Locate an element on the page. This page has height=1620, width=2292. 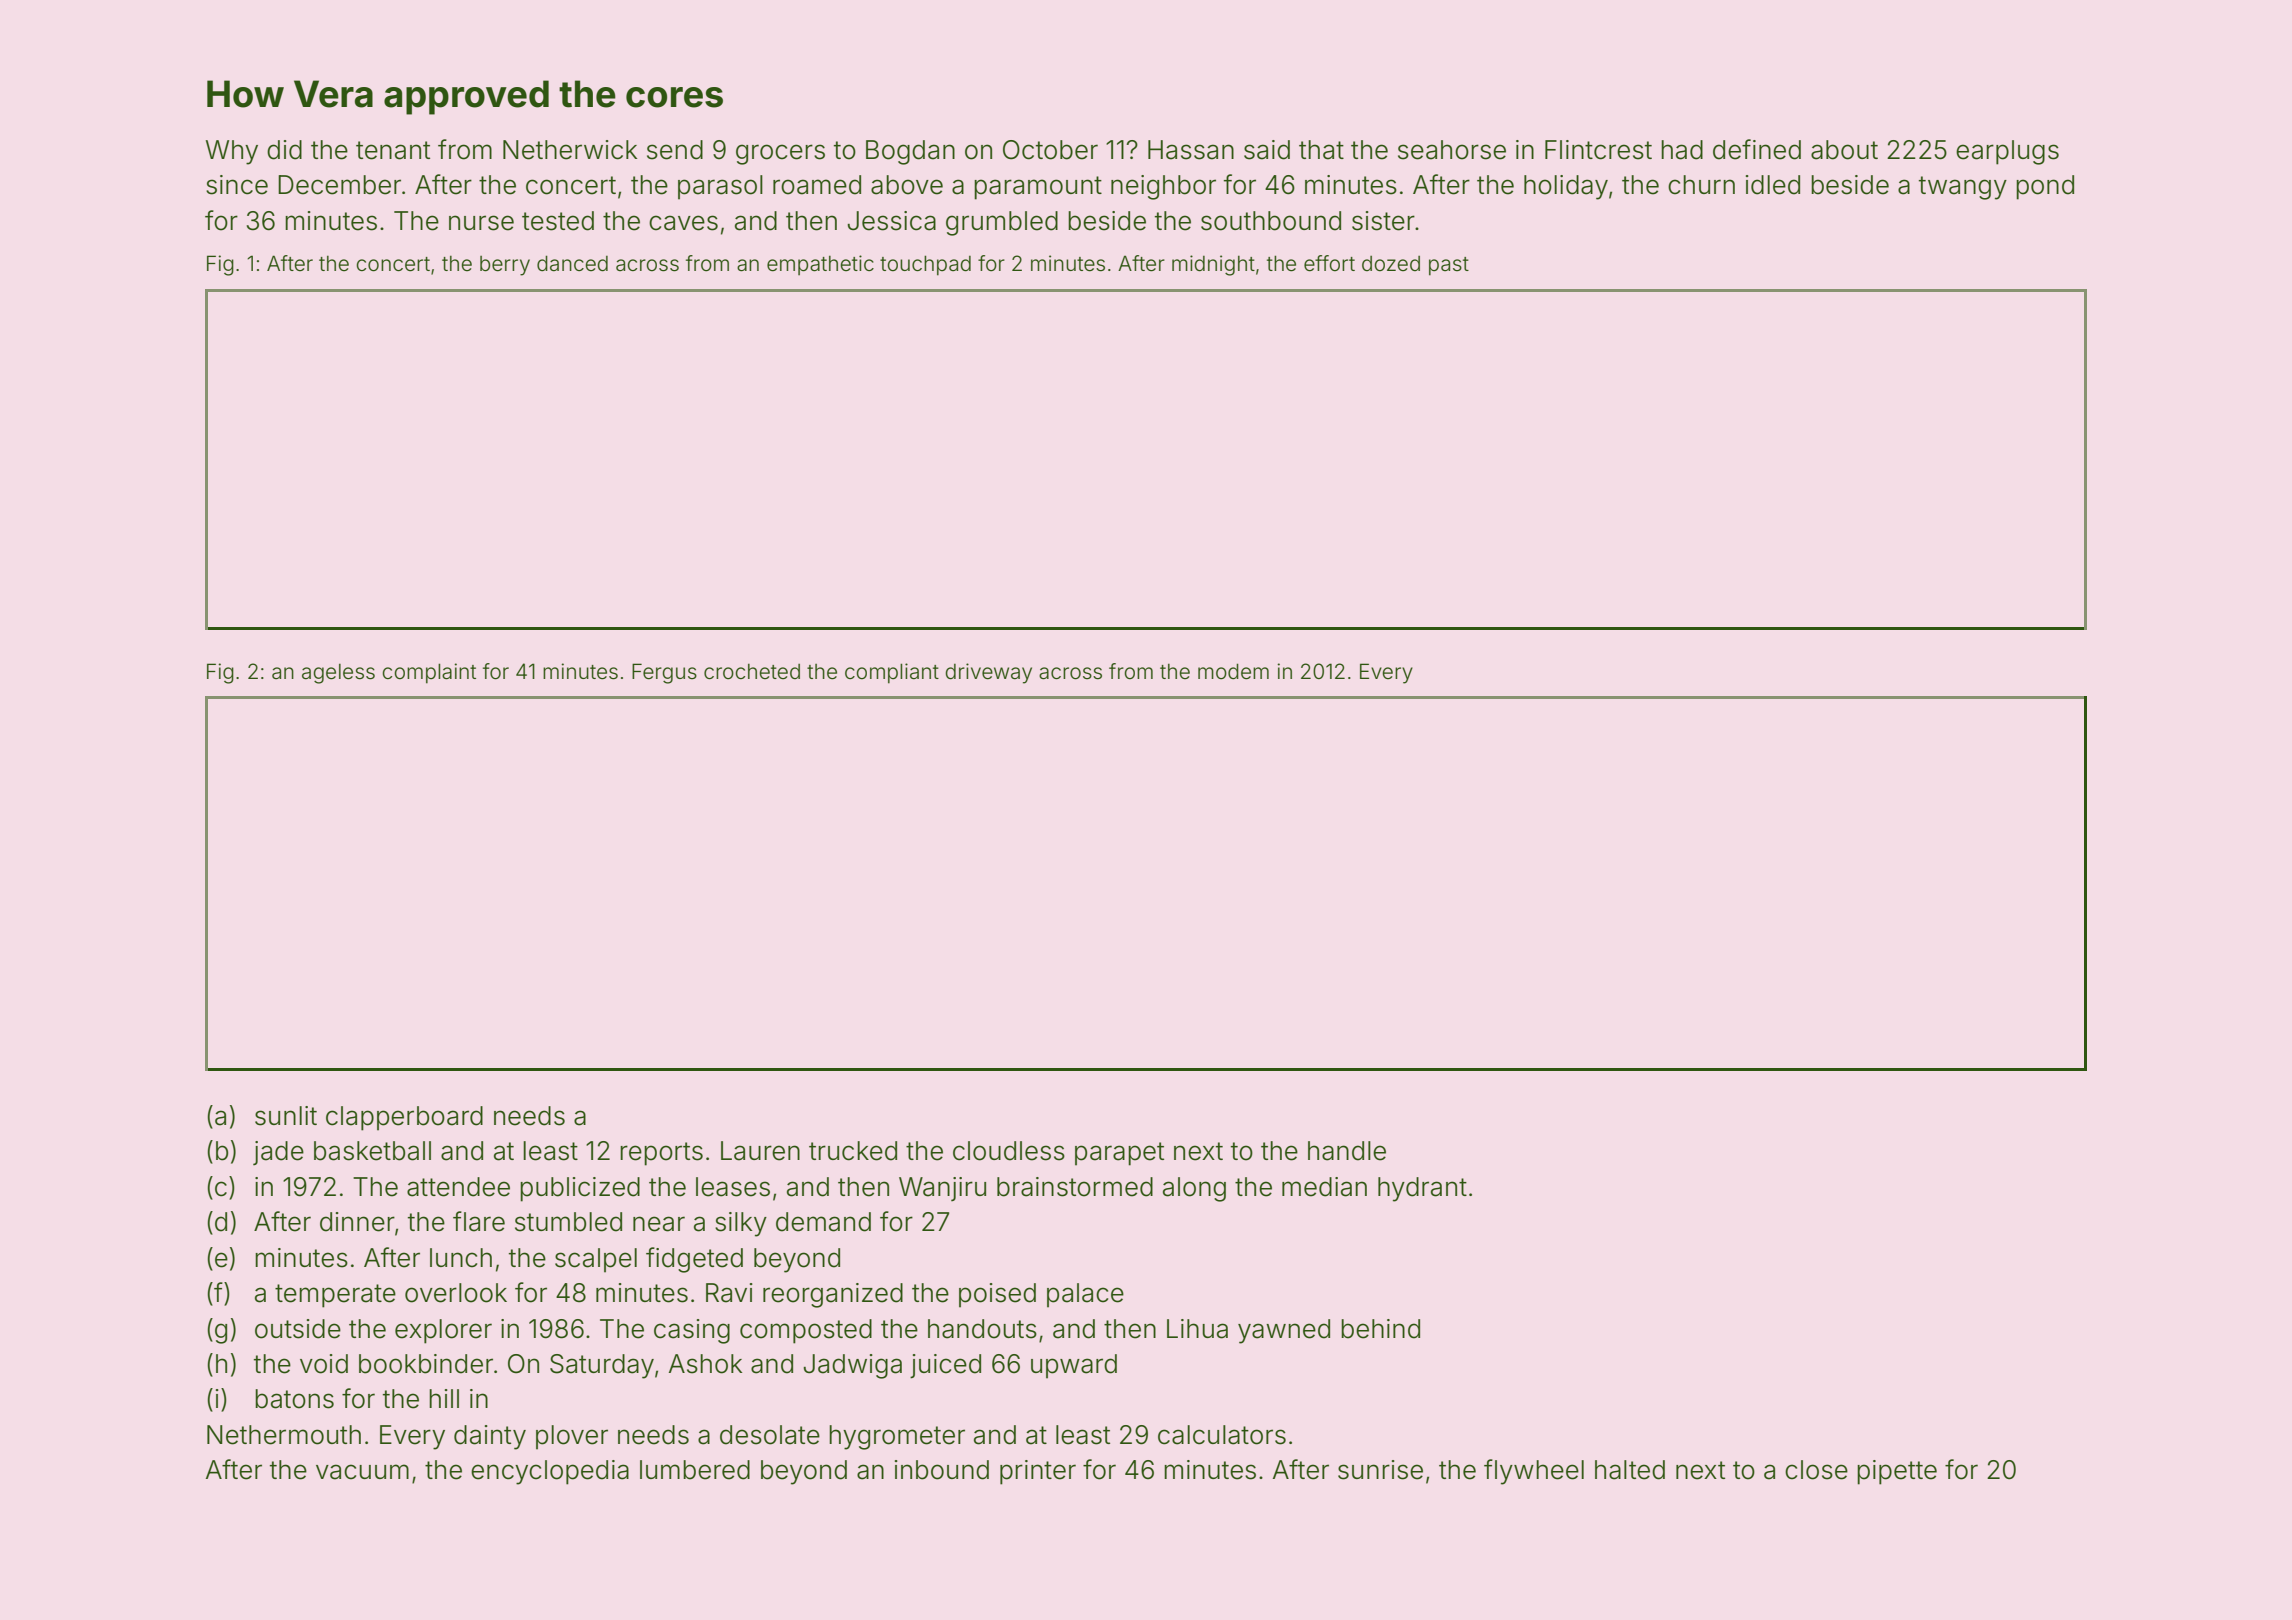
dozed is located at coordinates (1391, 263).
